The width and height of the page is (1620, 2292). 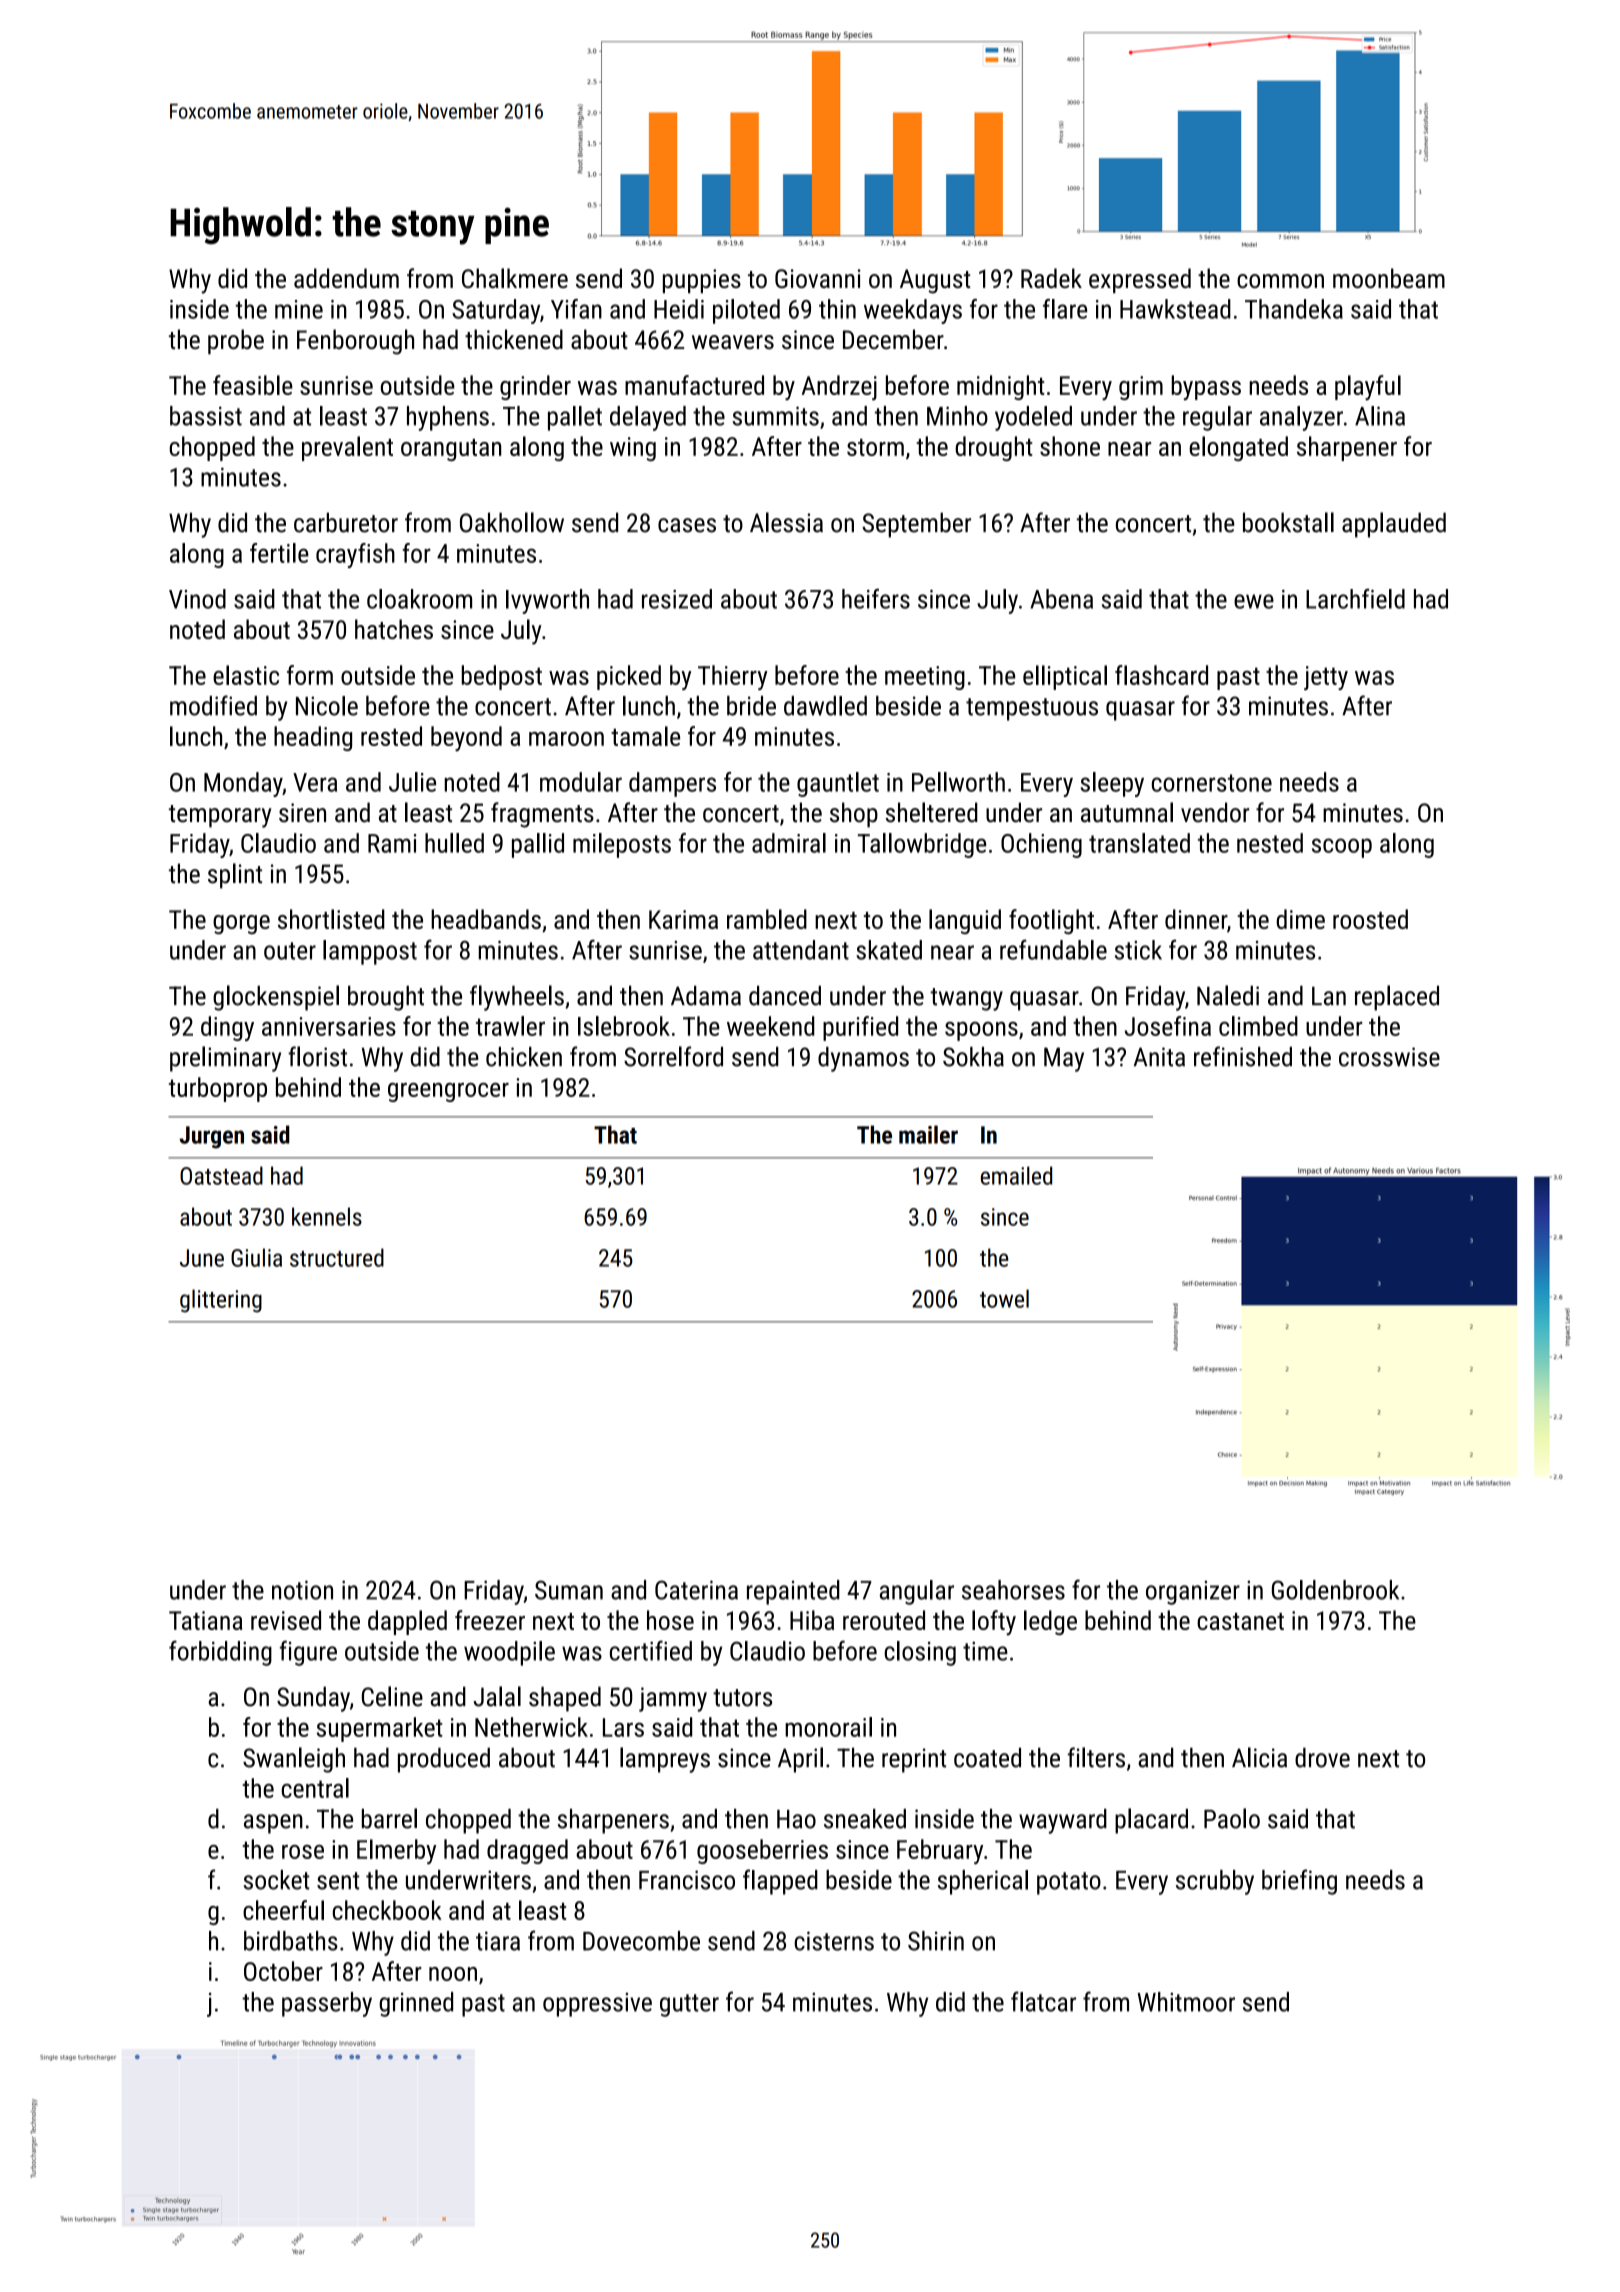 What do you see at coordinates (419, 599) in the page?
I see `cloakroom` at bounding box center [419, 599].
